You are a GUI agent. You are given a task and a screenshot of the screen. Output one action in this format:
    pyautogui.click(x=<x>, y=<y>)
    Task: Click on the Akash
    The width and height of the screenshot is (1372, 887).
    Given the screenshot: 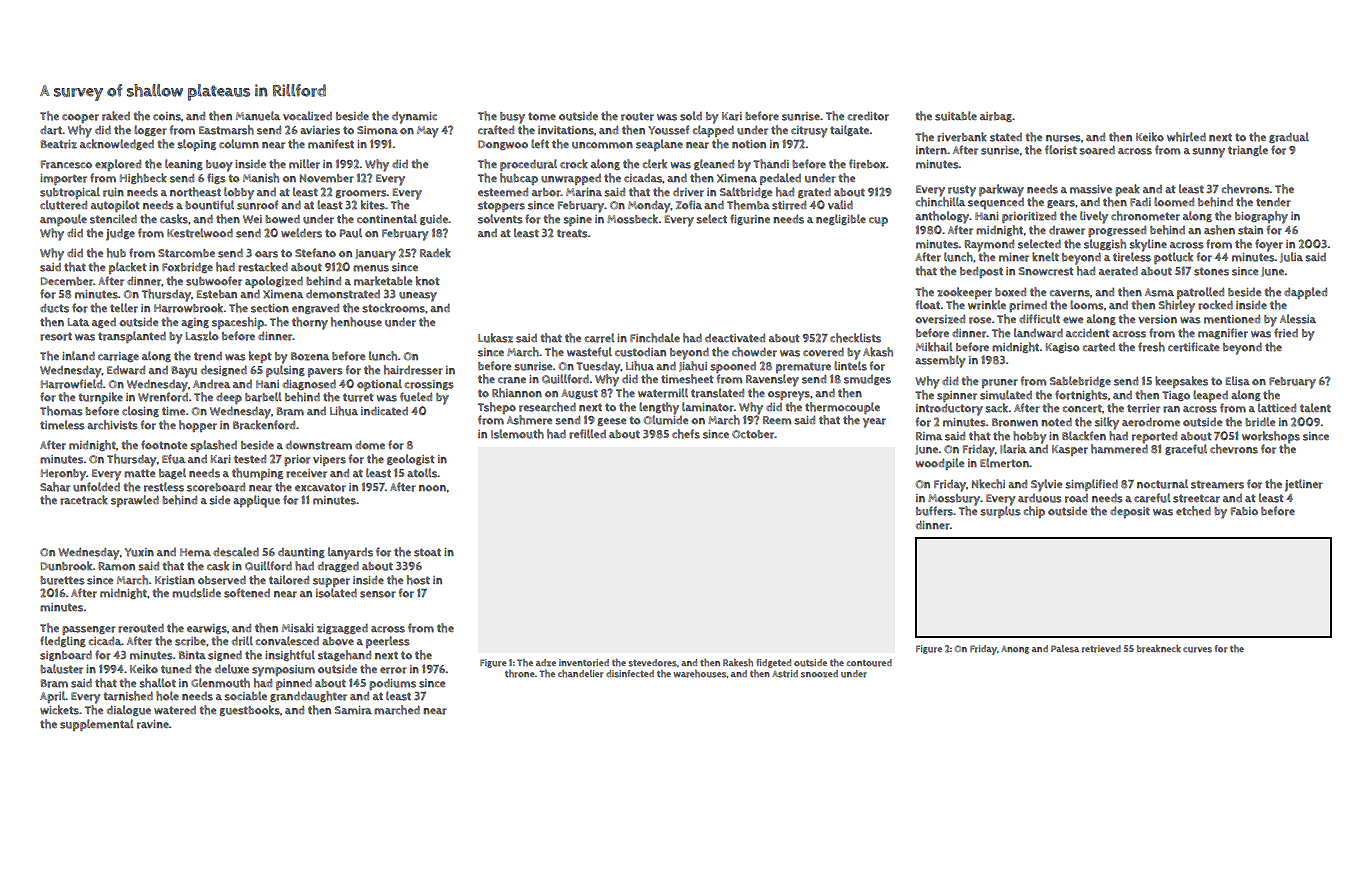 What is the action you would take?
    pyautogui.click(x=878, y=352)
